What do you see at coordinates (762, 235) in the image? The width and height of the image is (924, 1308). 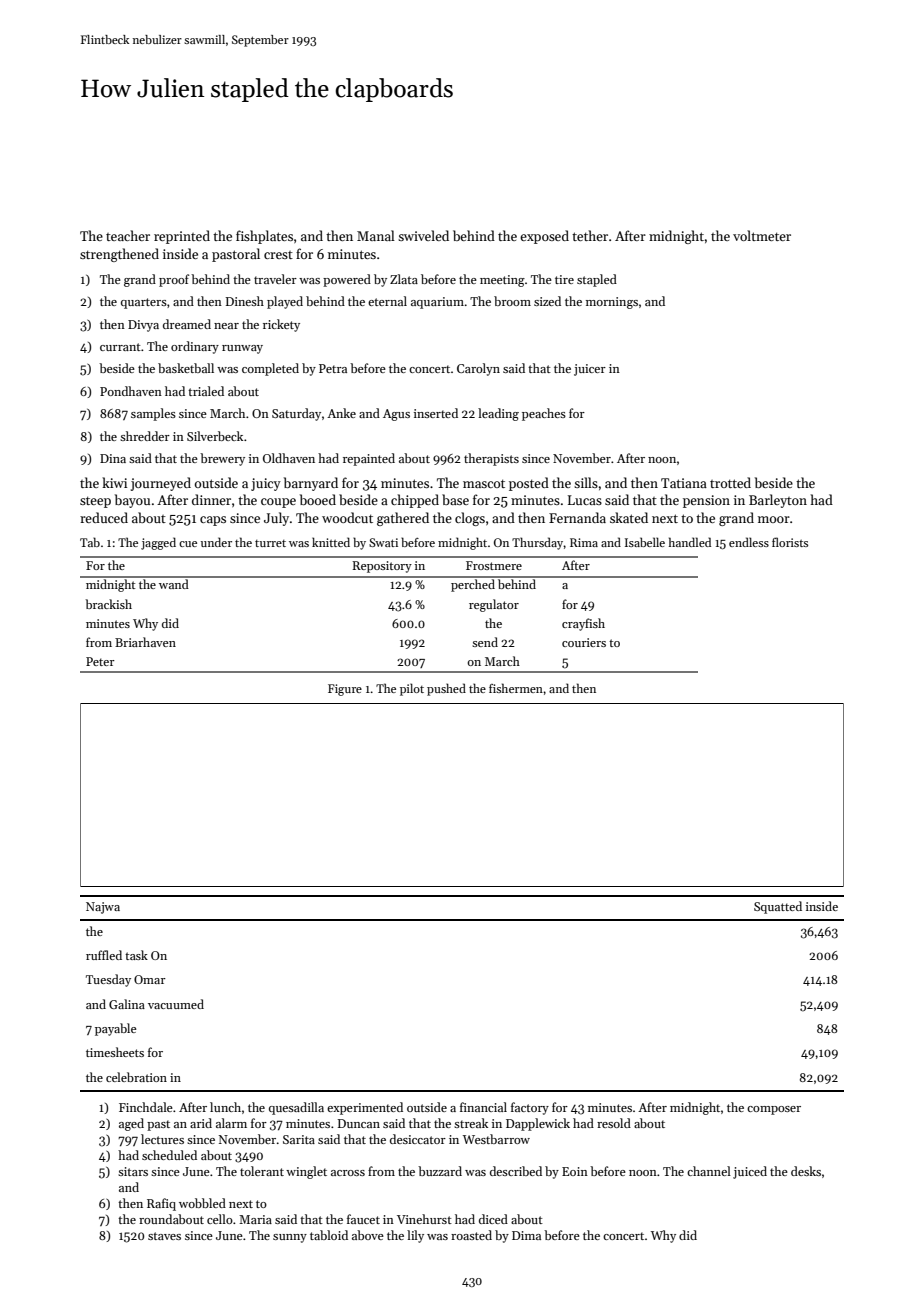 I see `voltmeter` at bounding box center [762, 235].
